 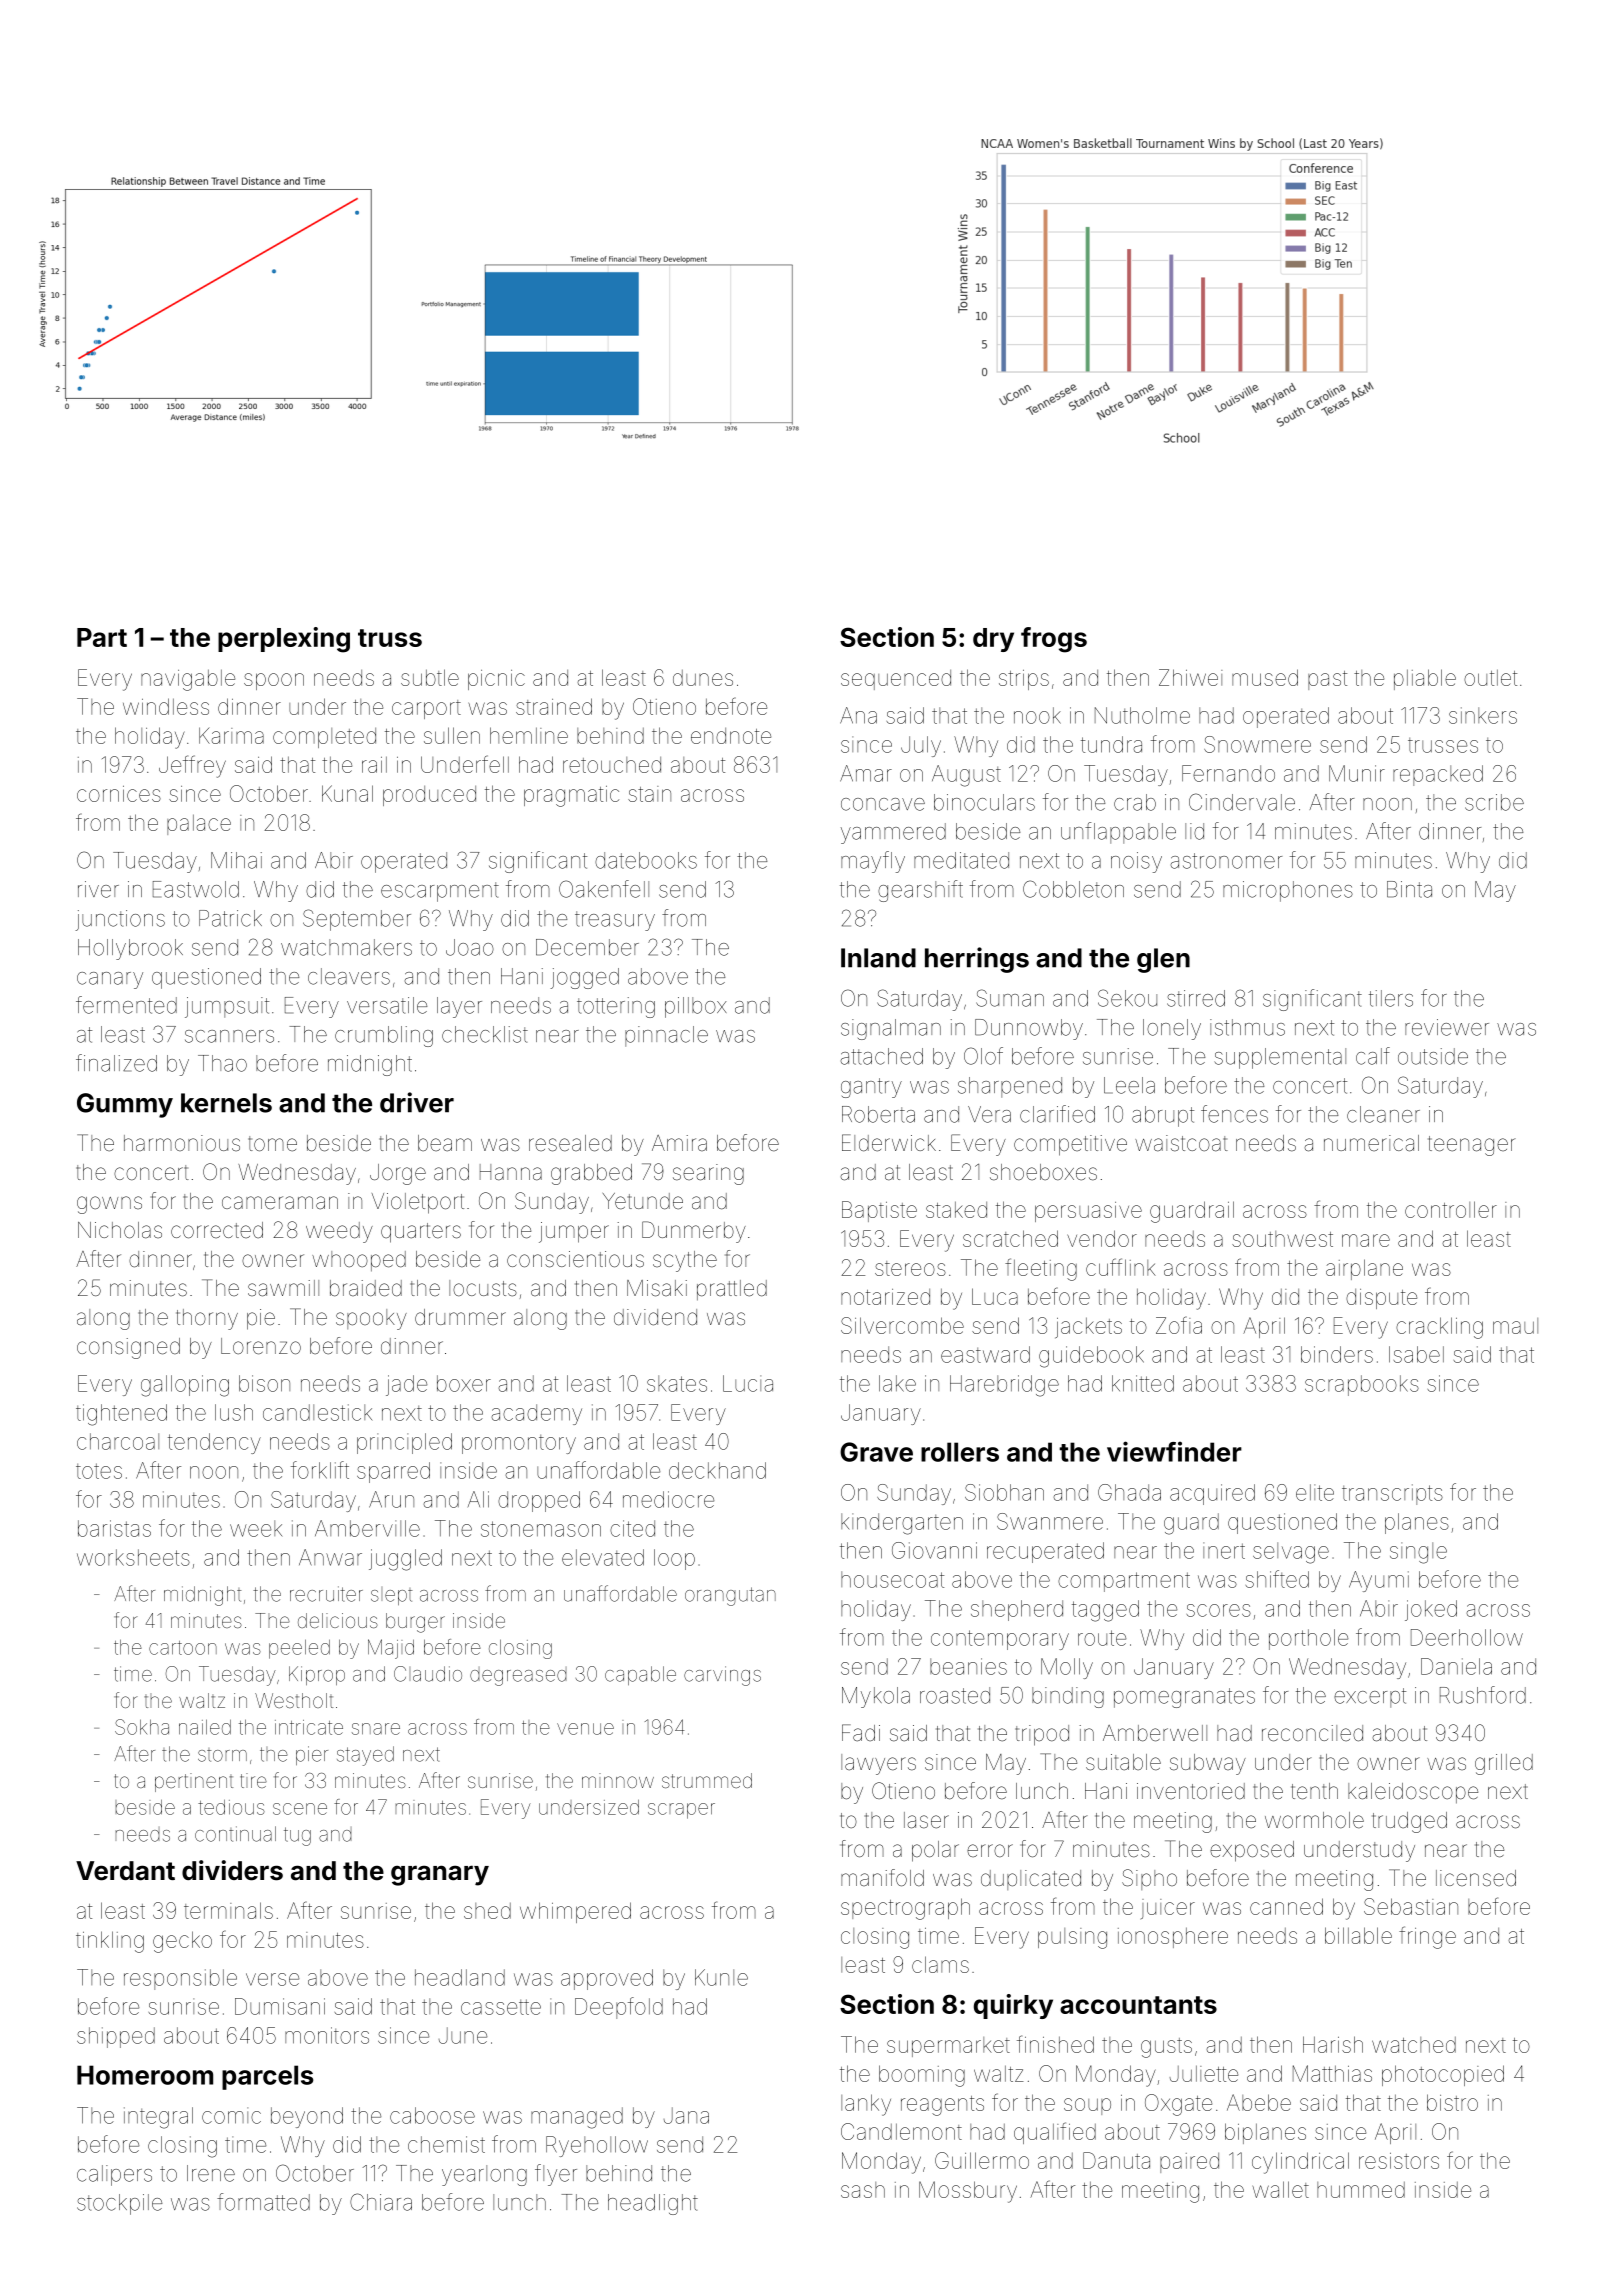 What do you see at coordinates (878, 1764) in the screenshot?
I see `lawyers` at bounding box center [878, 1764].
